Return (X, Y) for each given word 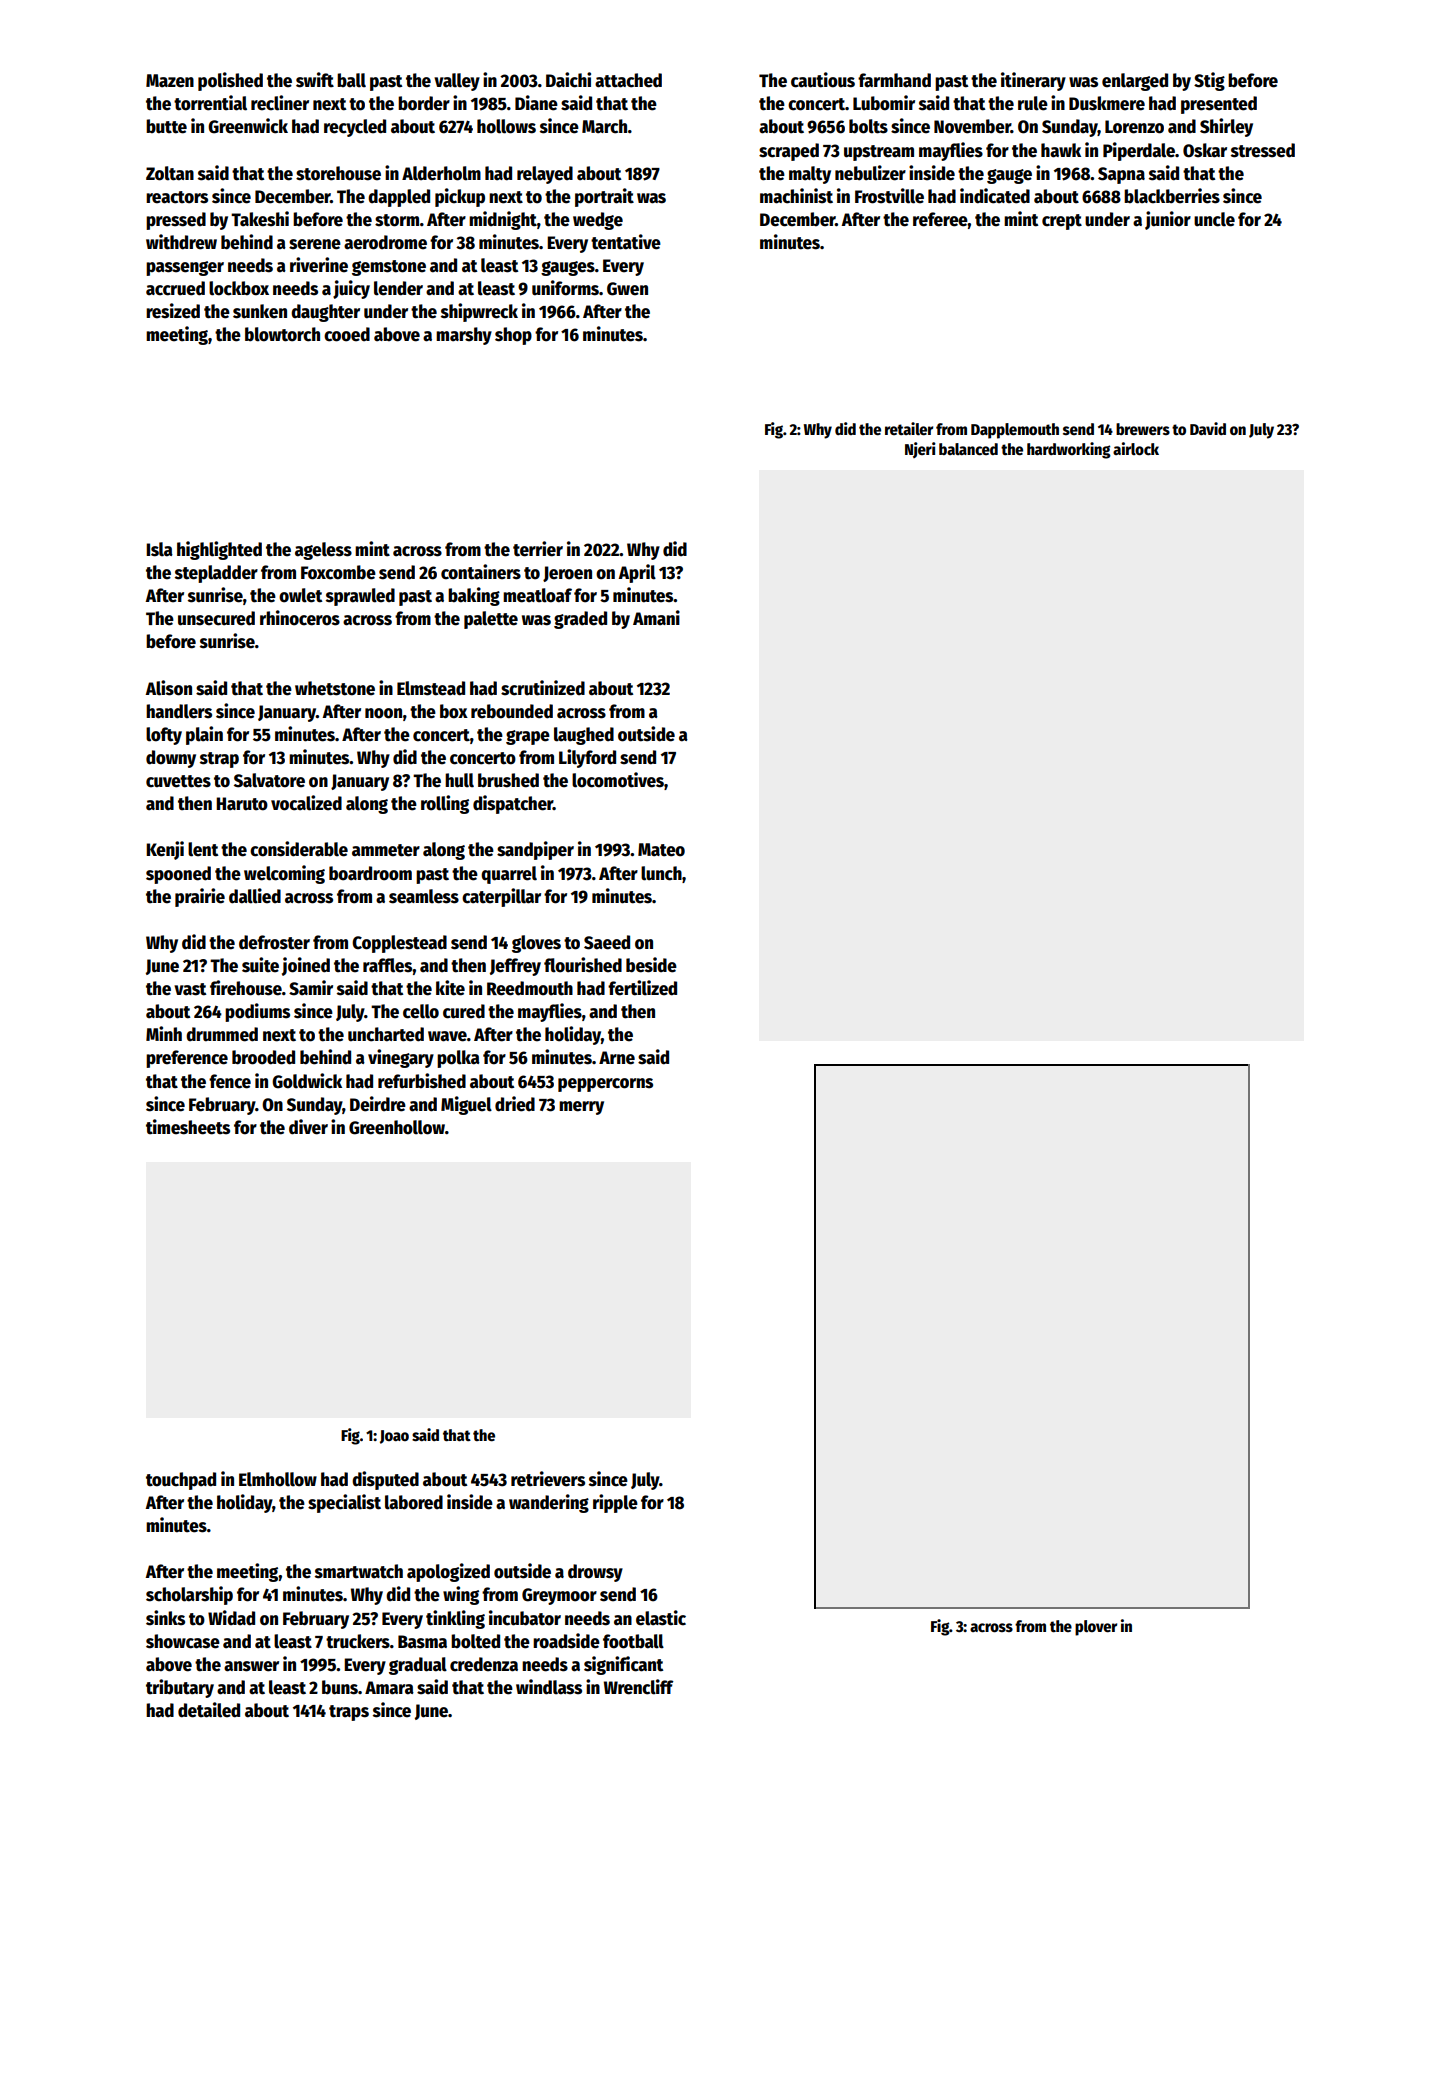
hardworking (1069, 450)
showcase (183, 1641)
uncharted (386, 1034)
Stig (1209, 81)
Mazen (170, 81)
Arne (617, 1058)
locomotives (618, 780)
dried (515, 1104)
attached (628, 80)
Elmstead (431, 688)
